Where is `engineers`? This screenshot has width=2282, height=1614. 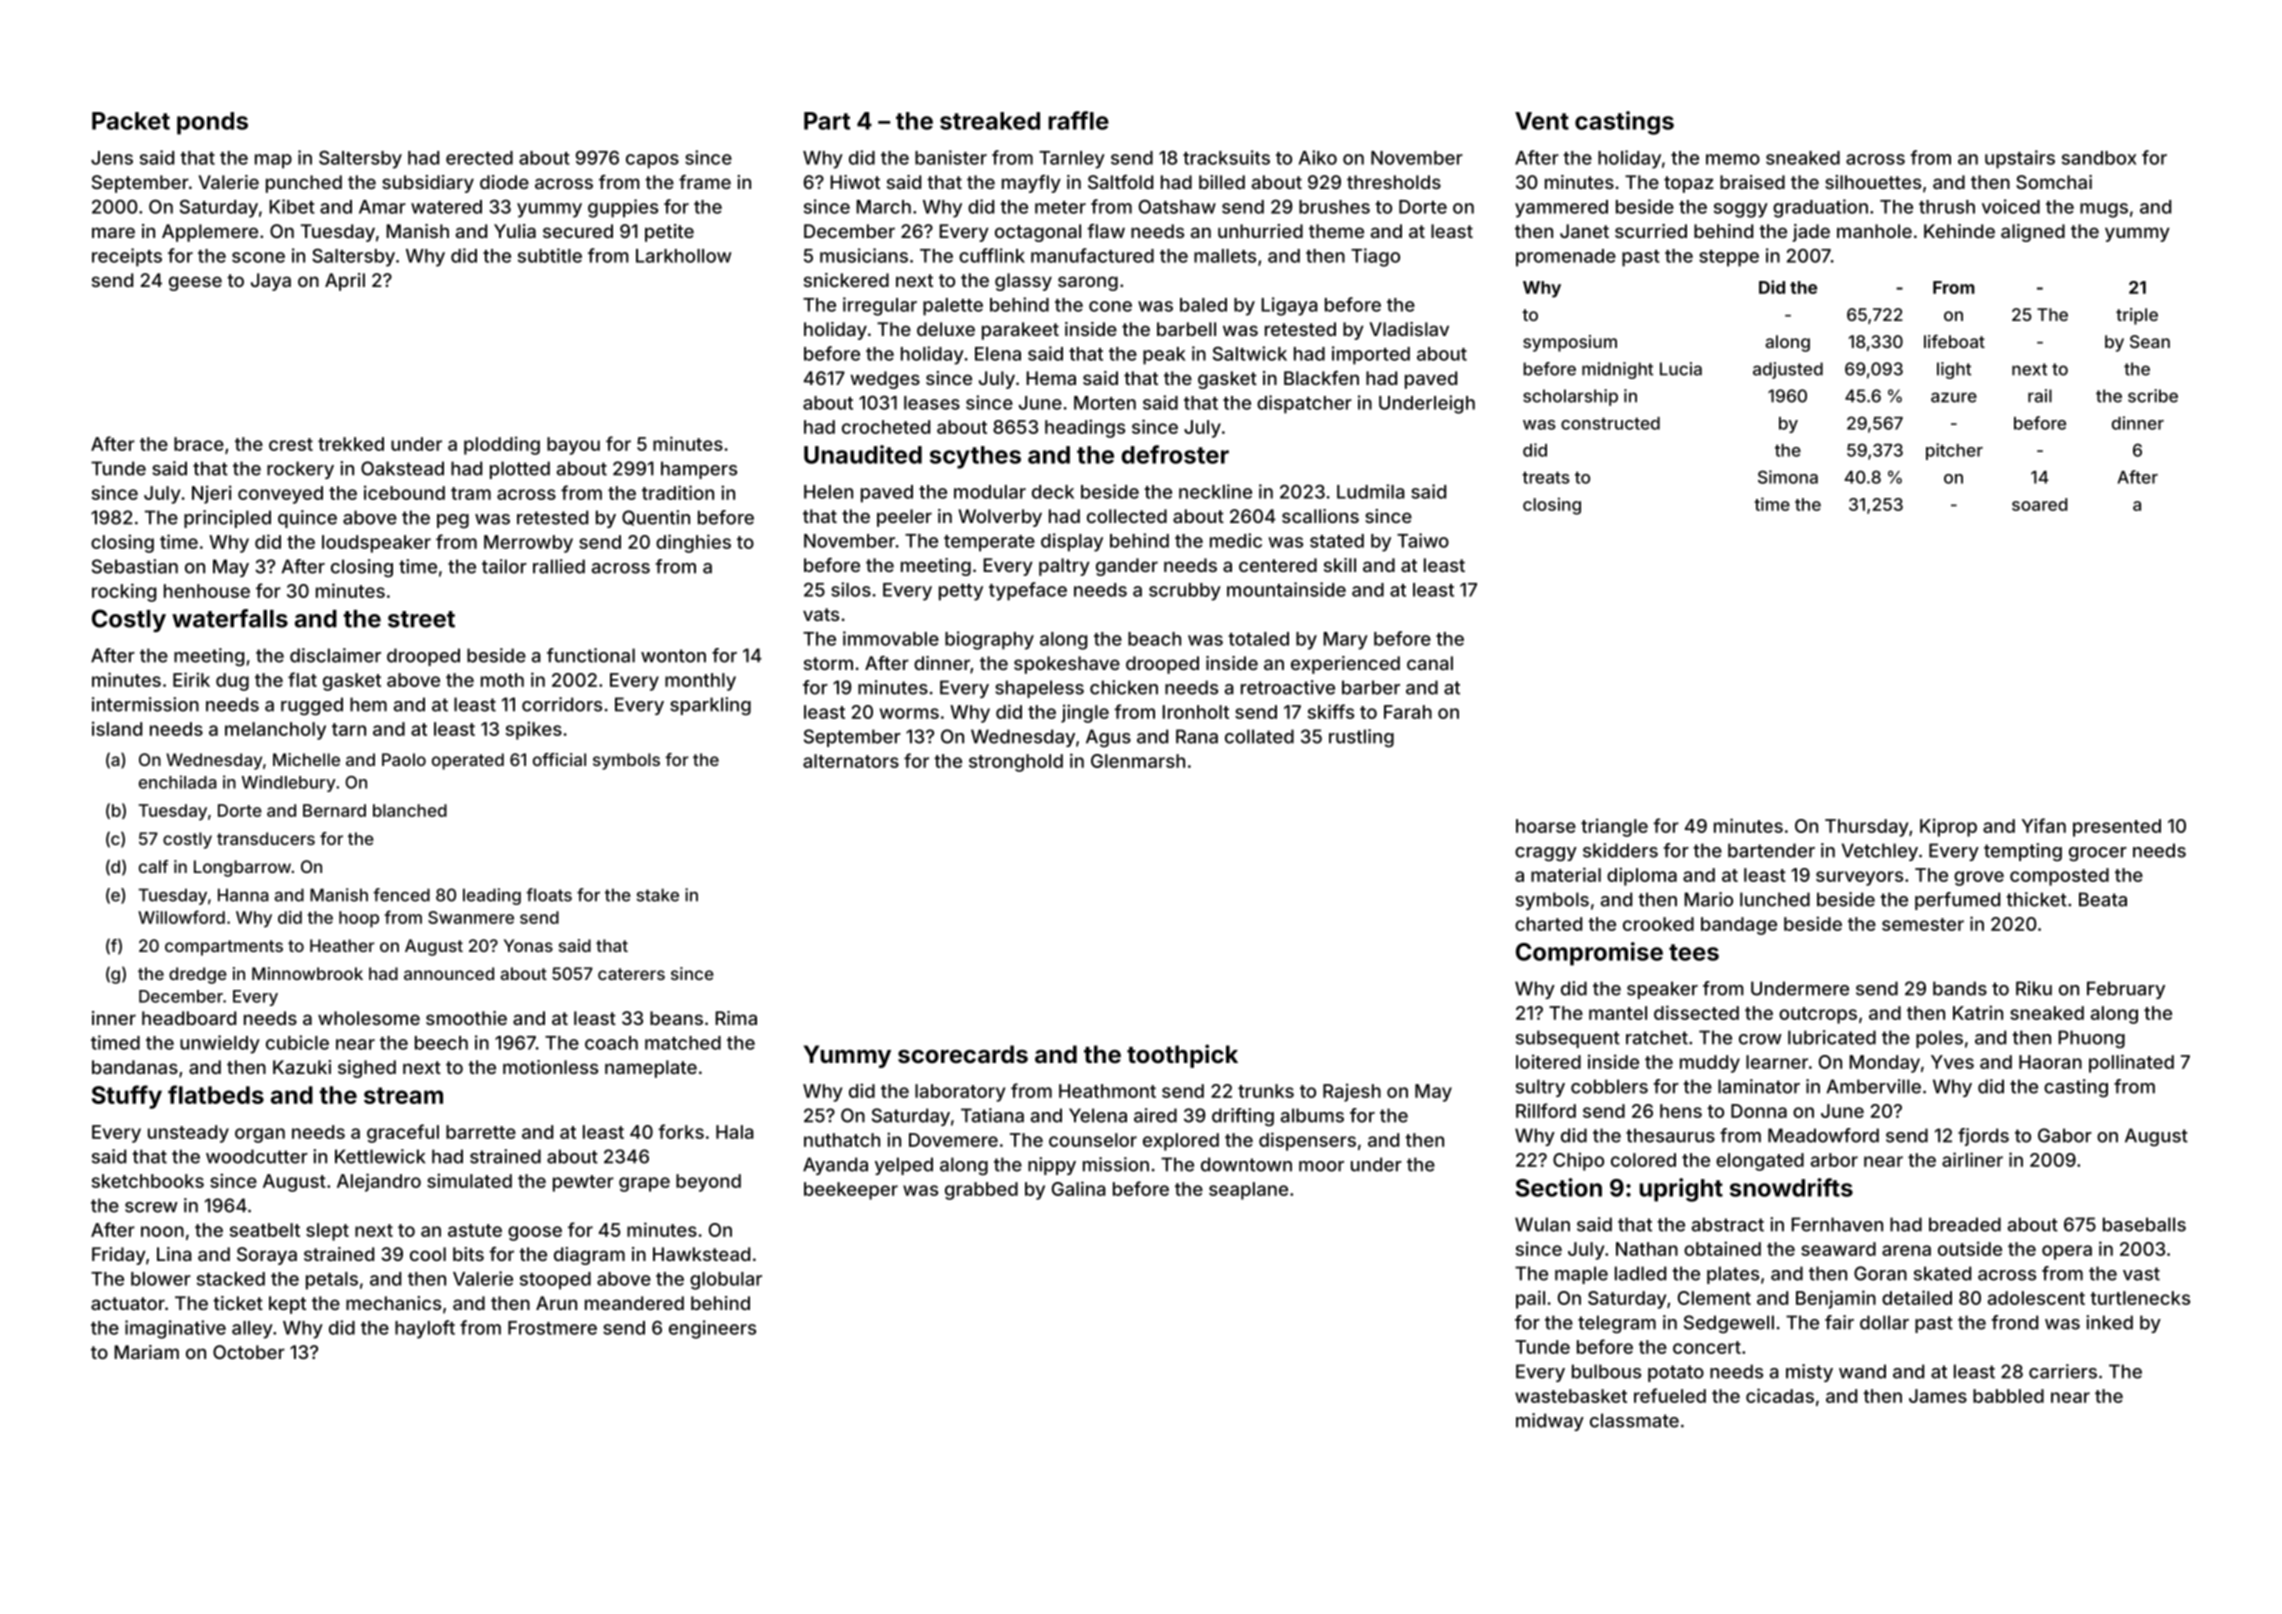 engineers is located at coordinates (712, 1329).
